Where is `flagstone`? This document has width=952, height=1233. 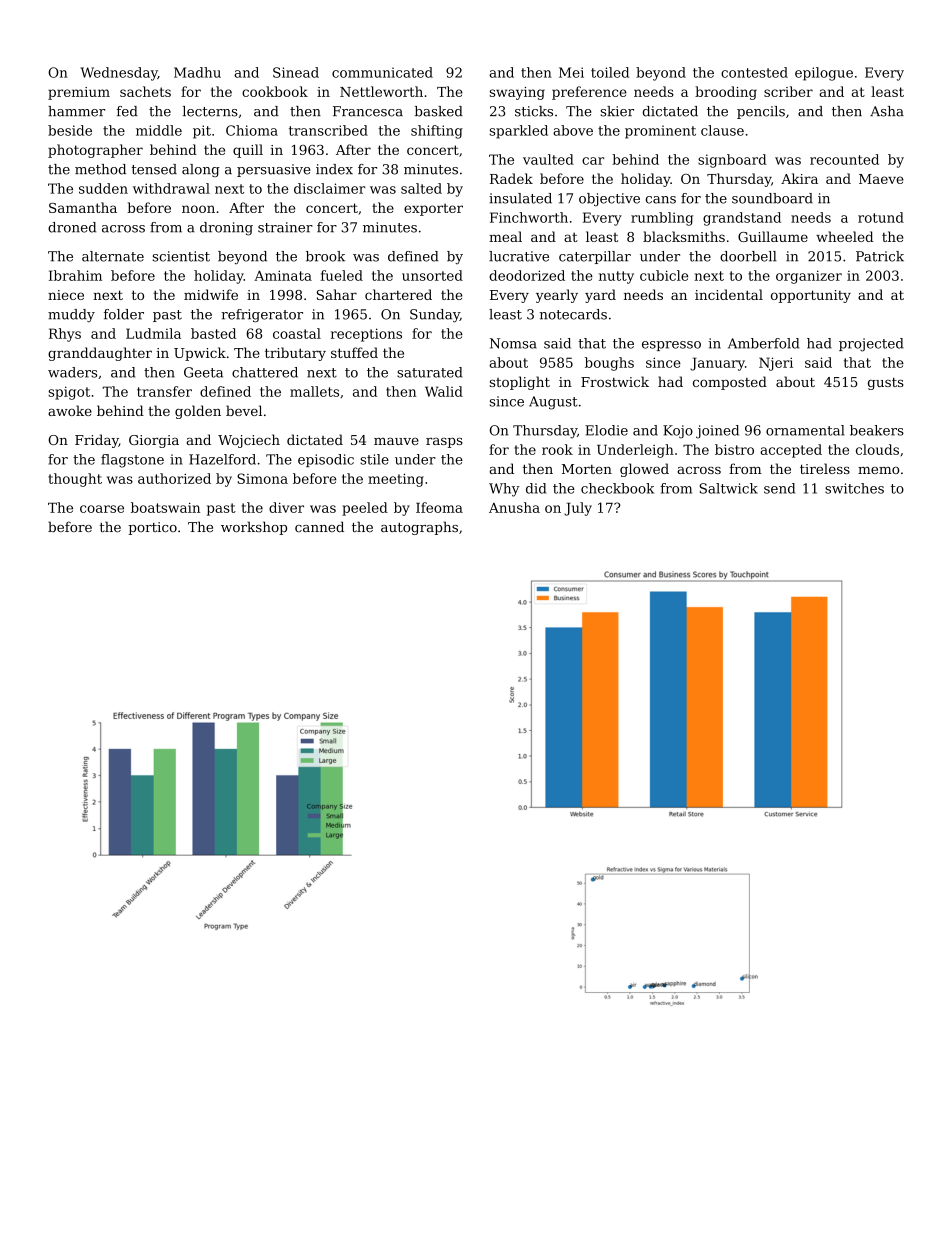
flagstone is located at coordinates (132, 461).
